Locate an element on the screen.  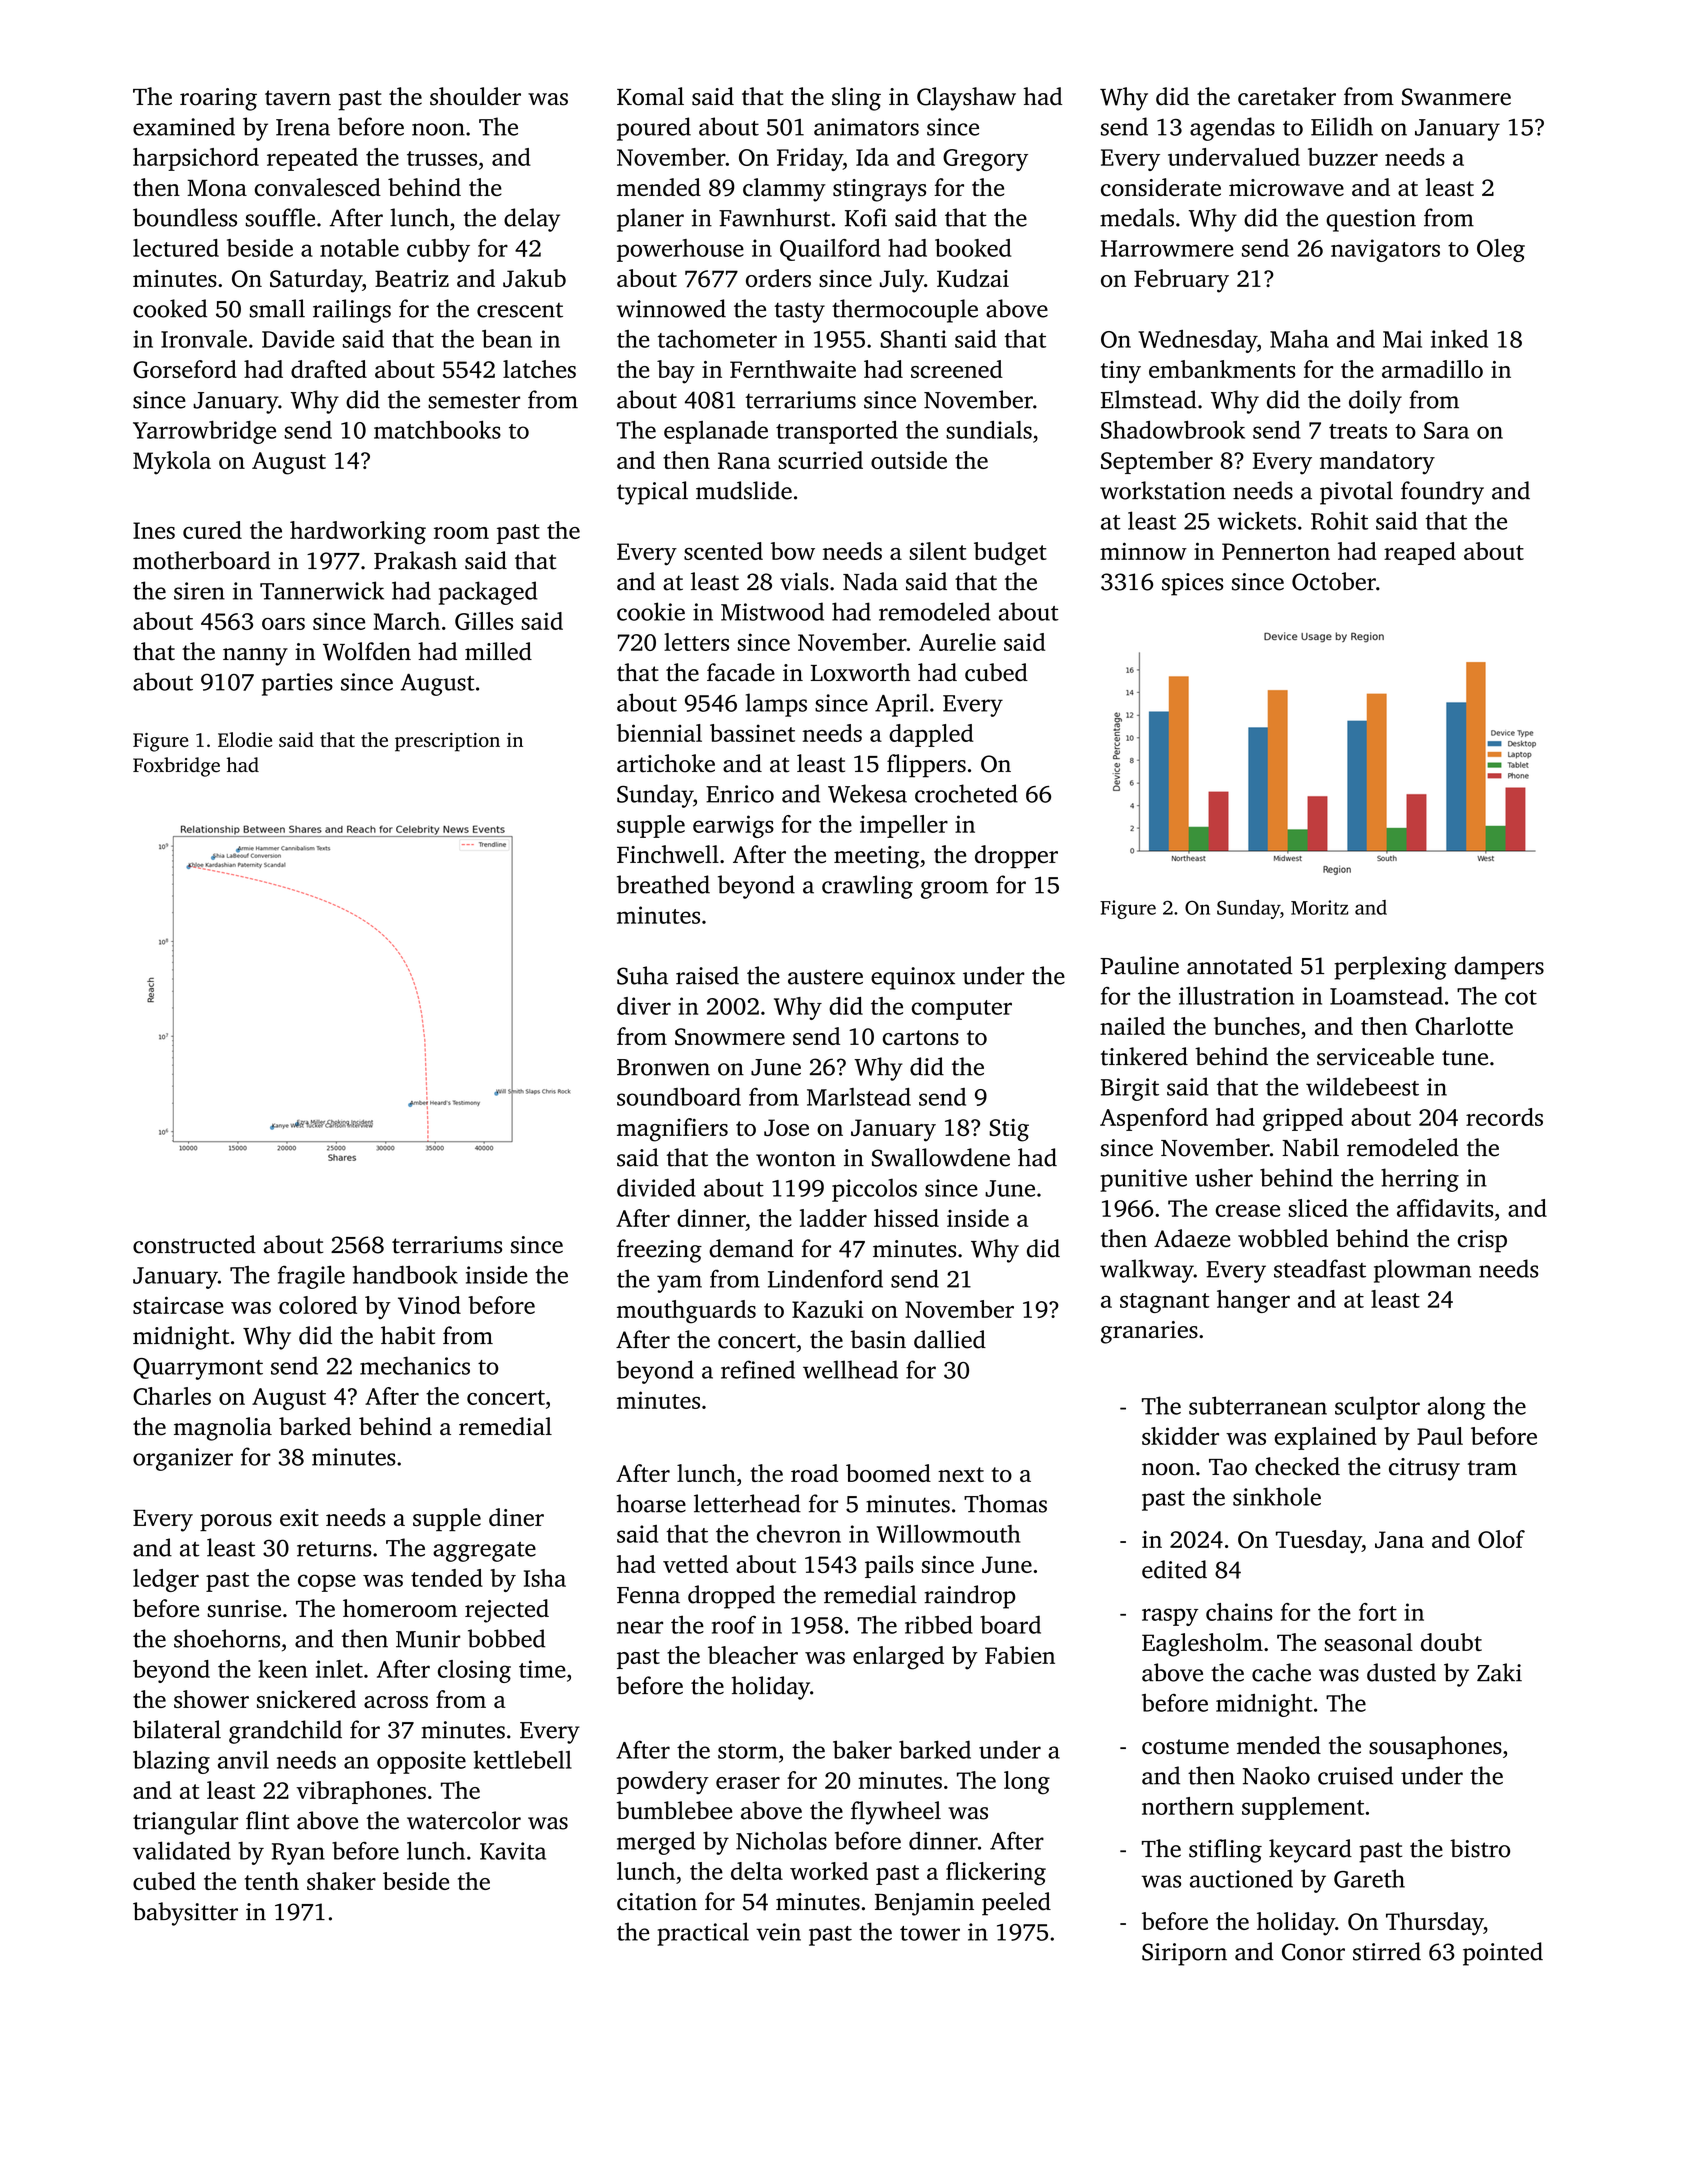
dampers is located at coordinates (1499, 968).
